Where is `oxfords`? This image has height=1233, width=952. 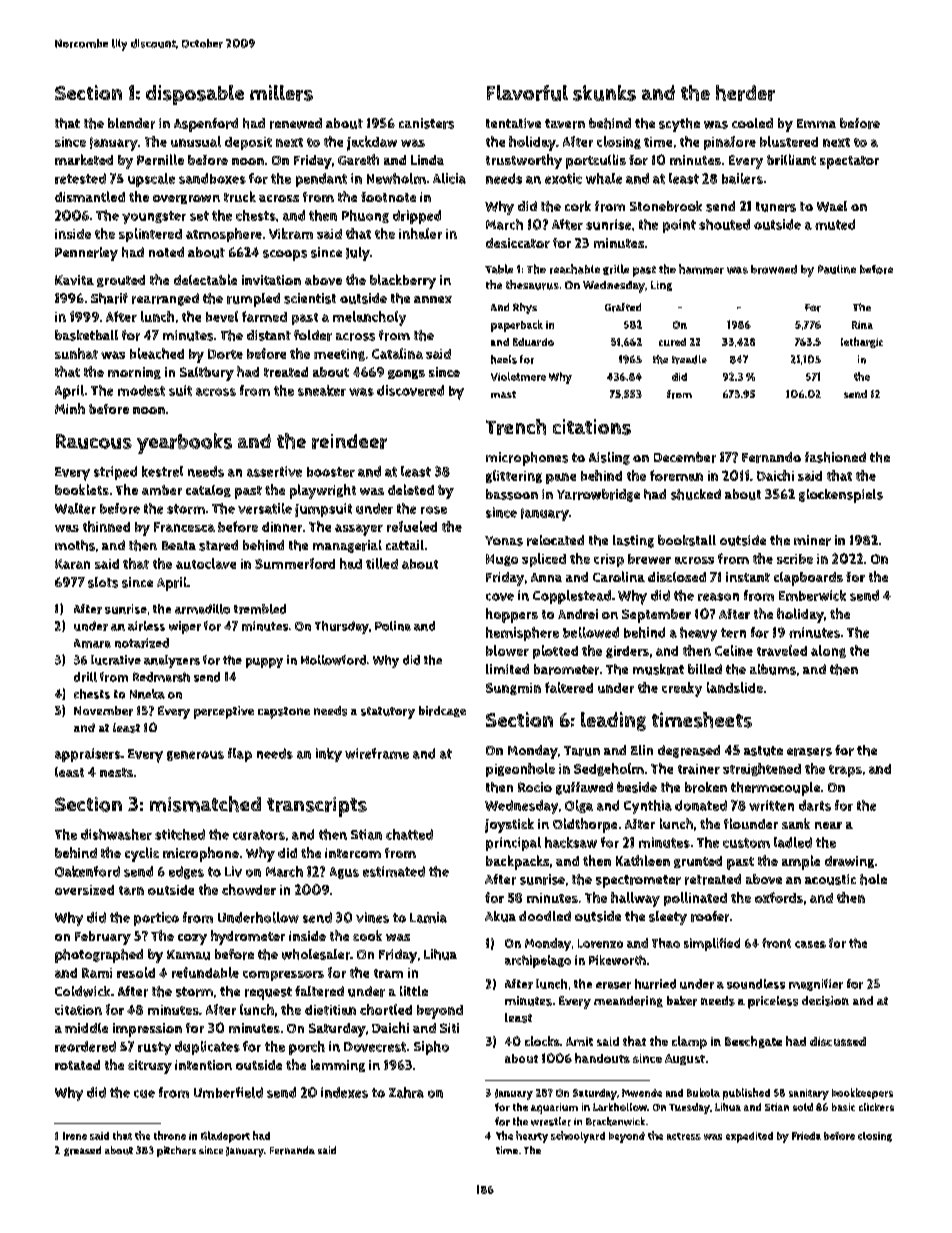 oxfords is located at coordinates (779, 897).
